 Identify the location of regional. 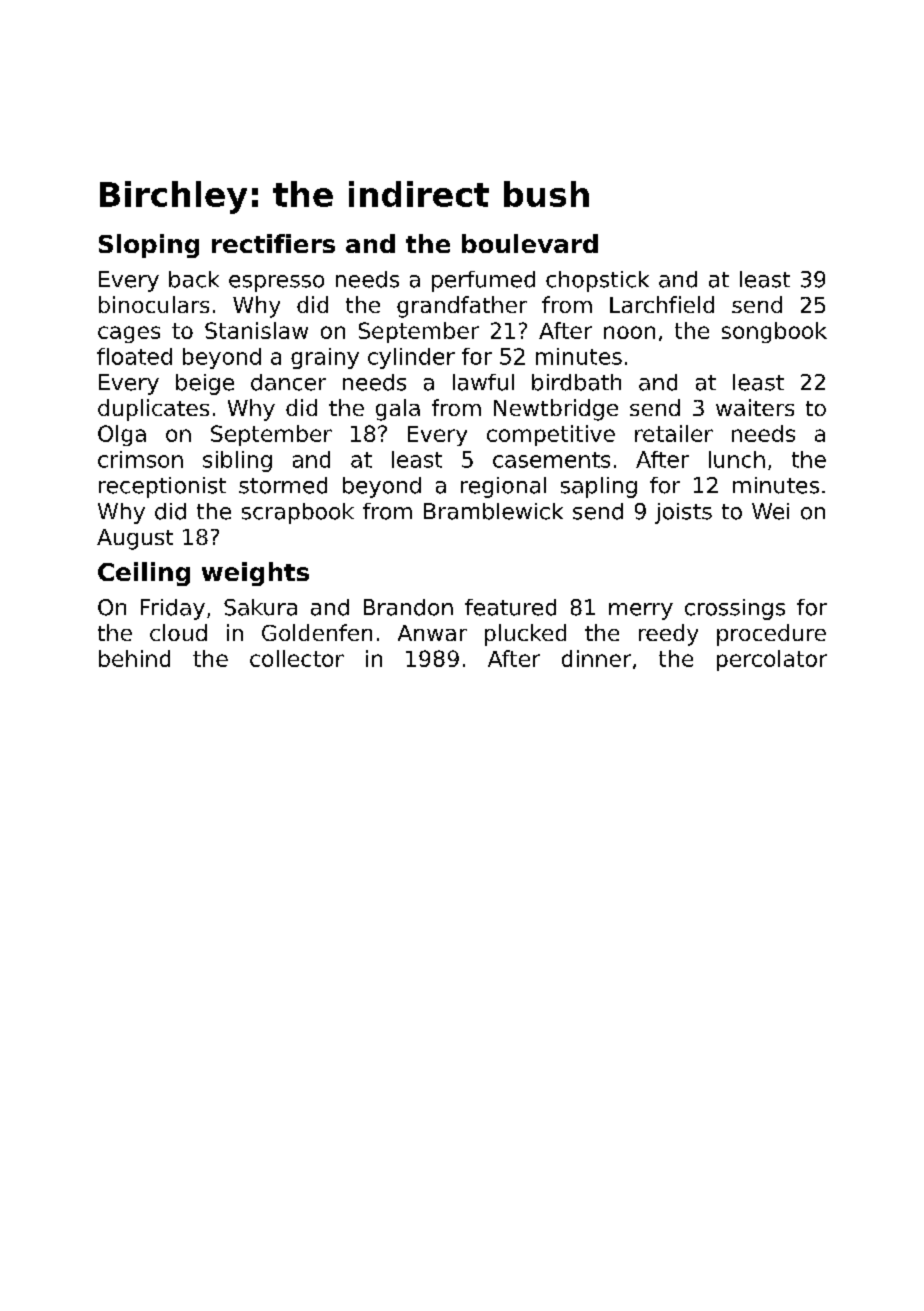
(503, 487).
